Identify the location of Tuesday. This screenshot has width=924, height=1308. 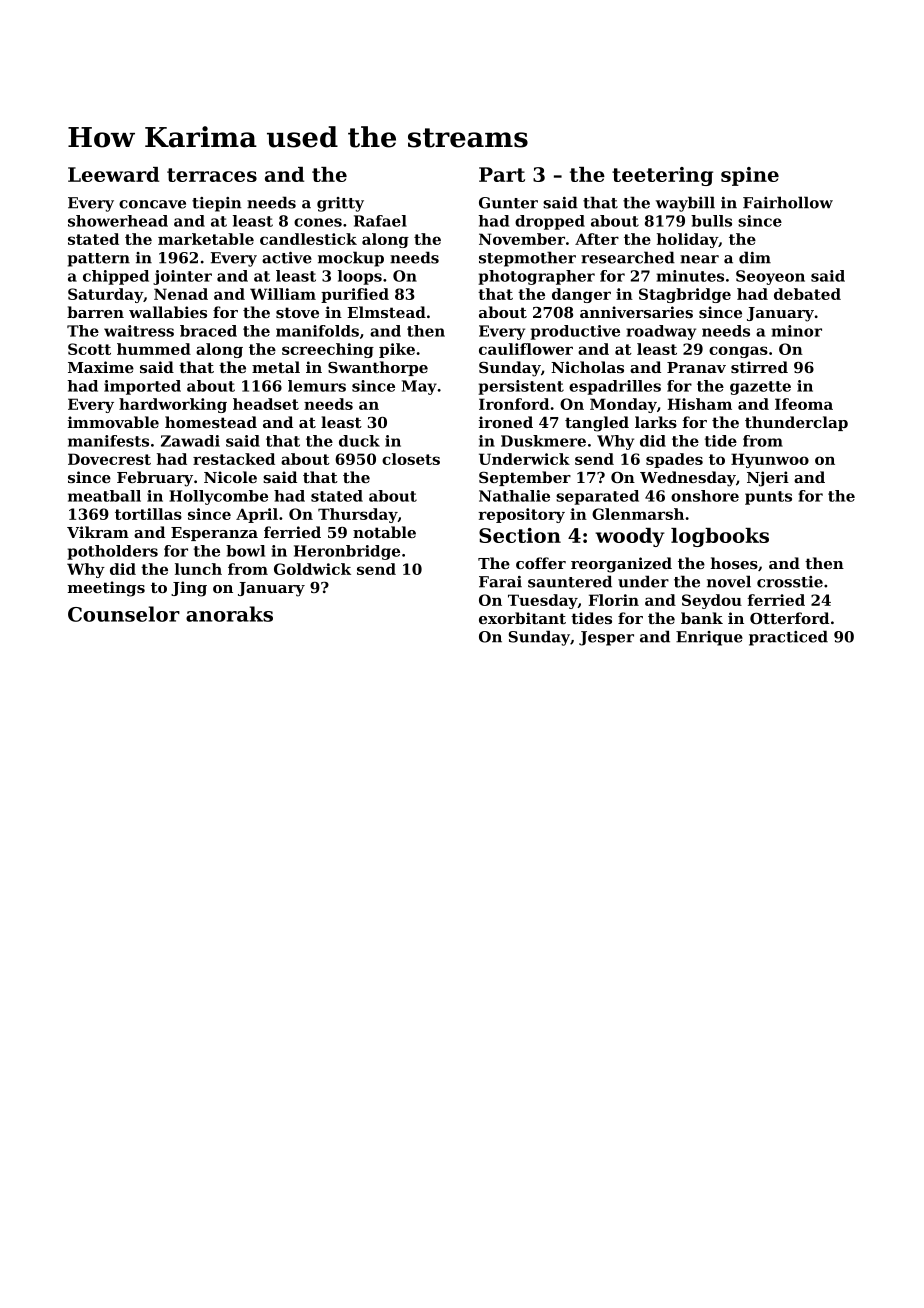
(543, 601).
